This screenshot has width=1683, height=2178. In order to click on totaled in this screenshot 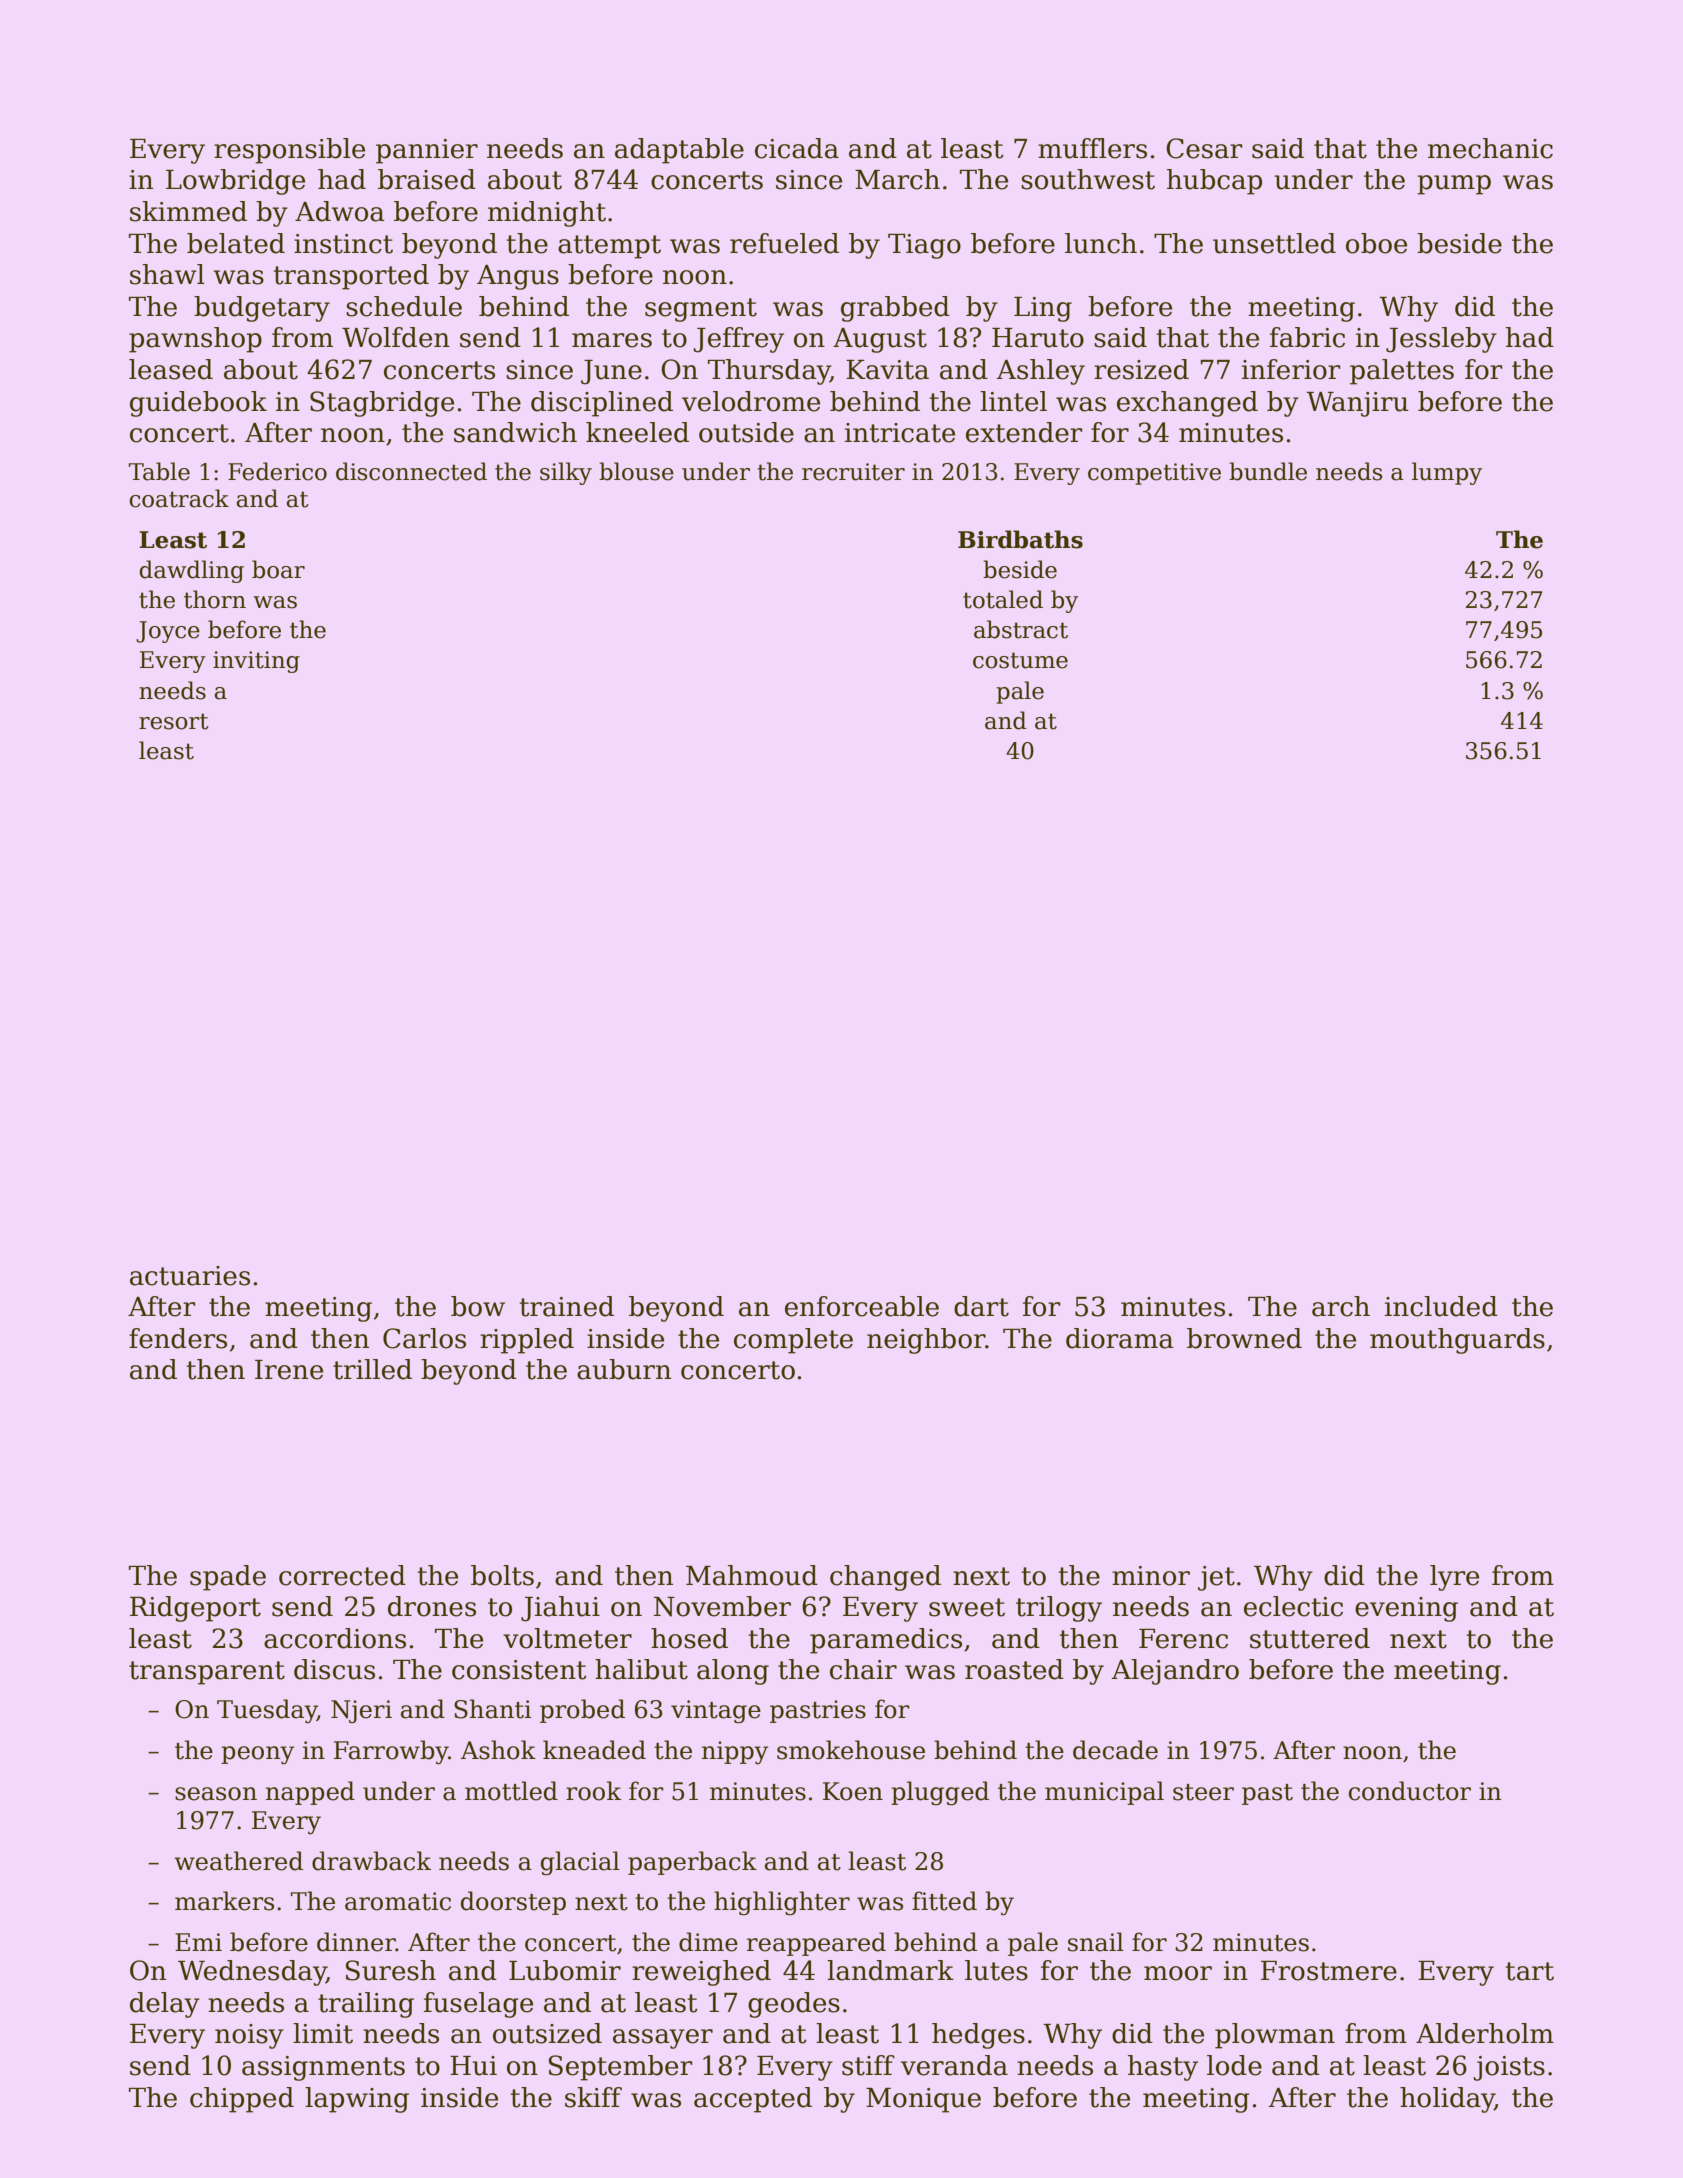, I will do `click(1003, 599)`.
